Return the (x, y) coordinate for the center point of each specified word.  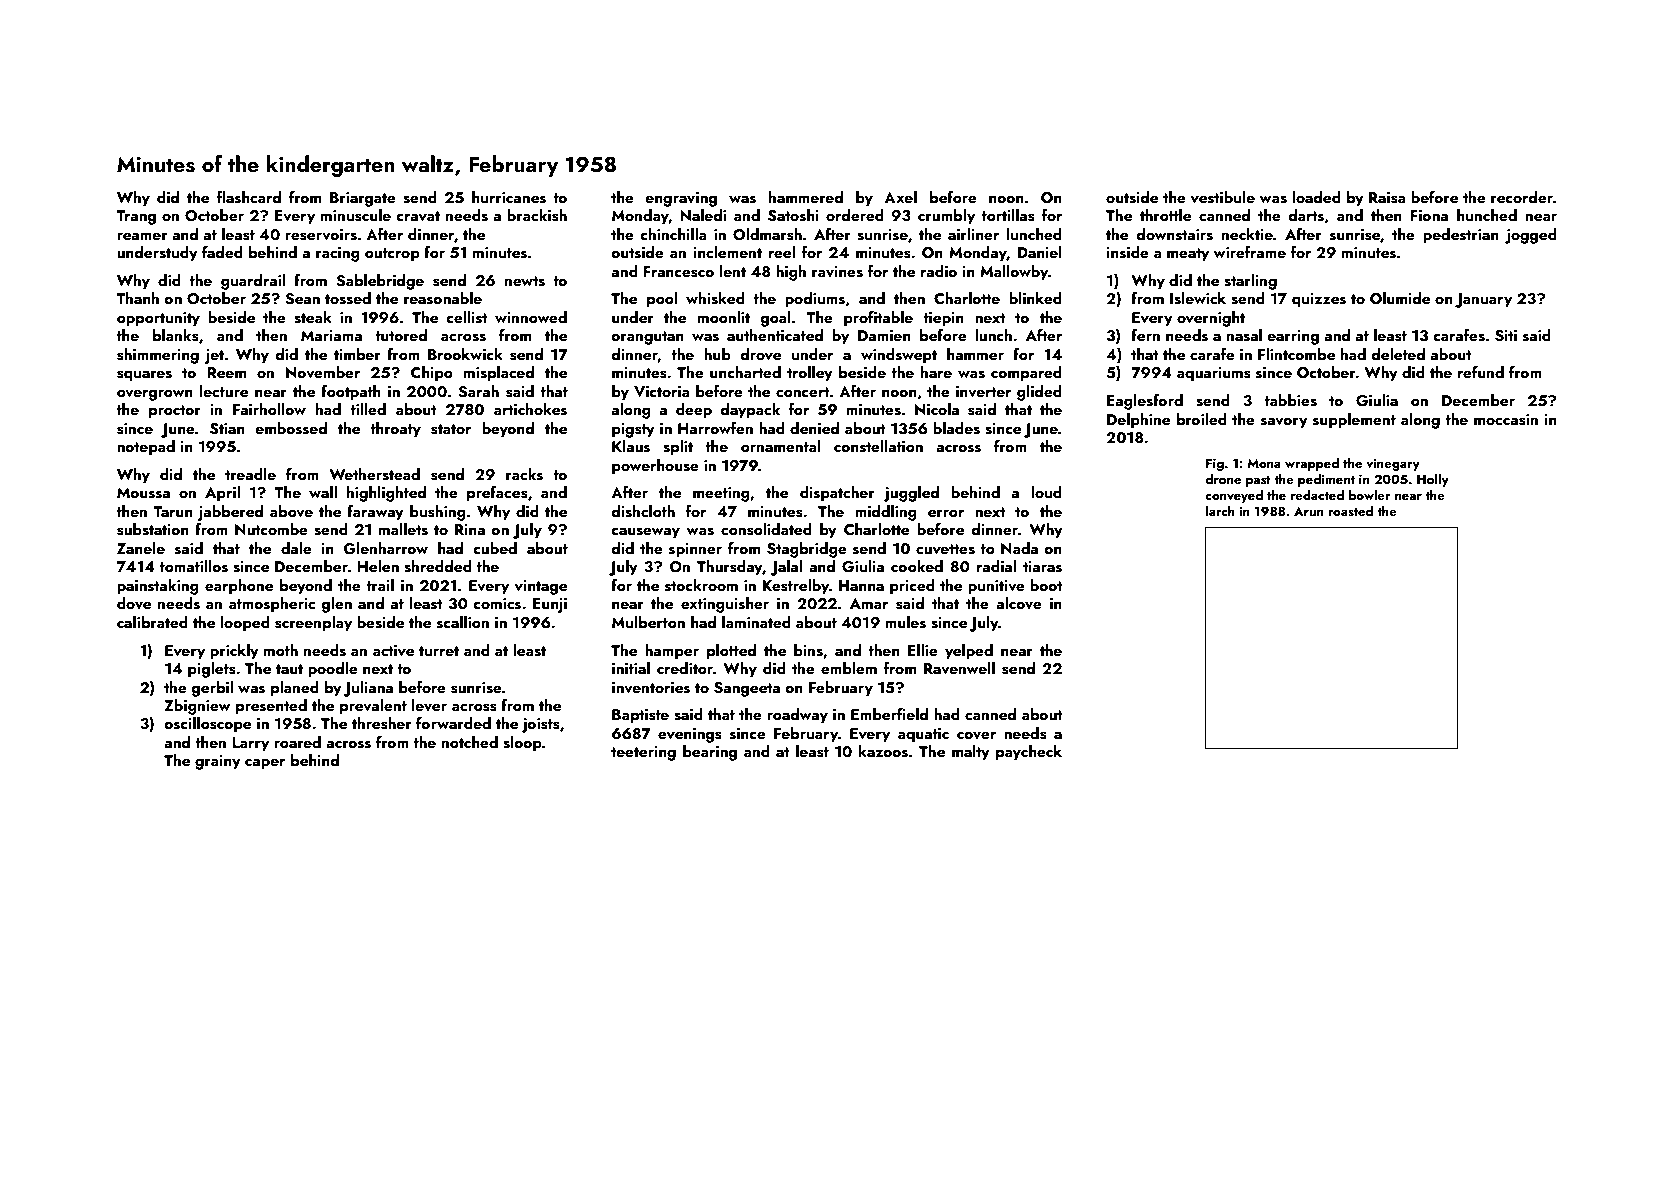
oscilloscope (207, 725)
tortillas (1008, 215)
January (1483, 300)
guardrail (253, 282)
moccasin (1506, 420)
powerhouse (655, 467)
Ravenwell (959, 668)
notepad (146, 448)
